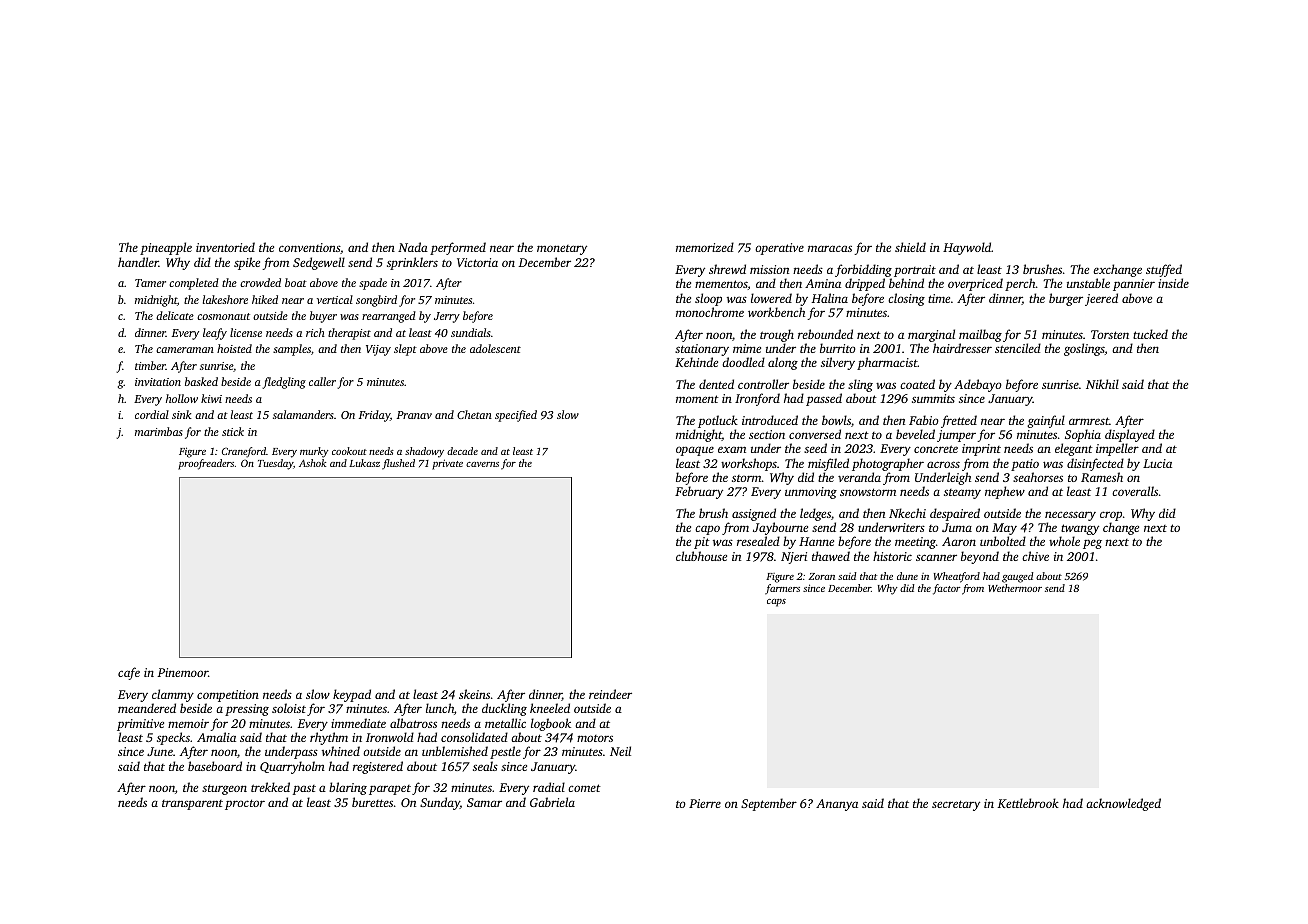 This screenshot has width=1308, height=924. Describe the element at coordinates (166, 248) in the screenshot. I see `pineapple` at that location.
